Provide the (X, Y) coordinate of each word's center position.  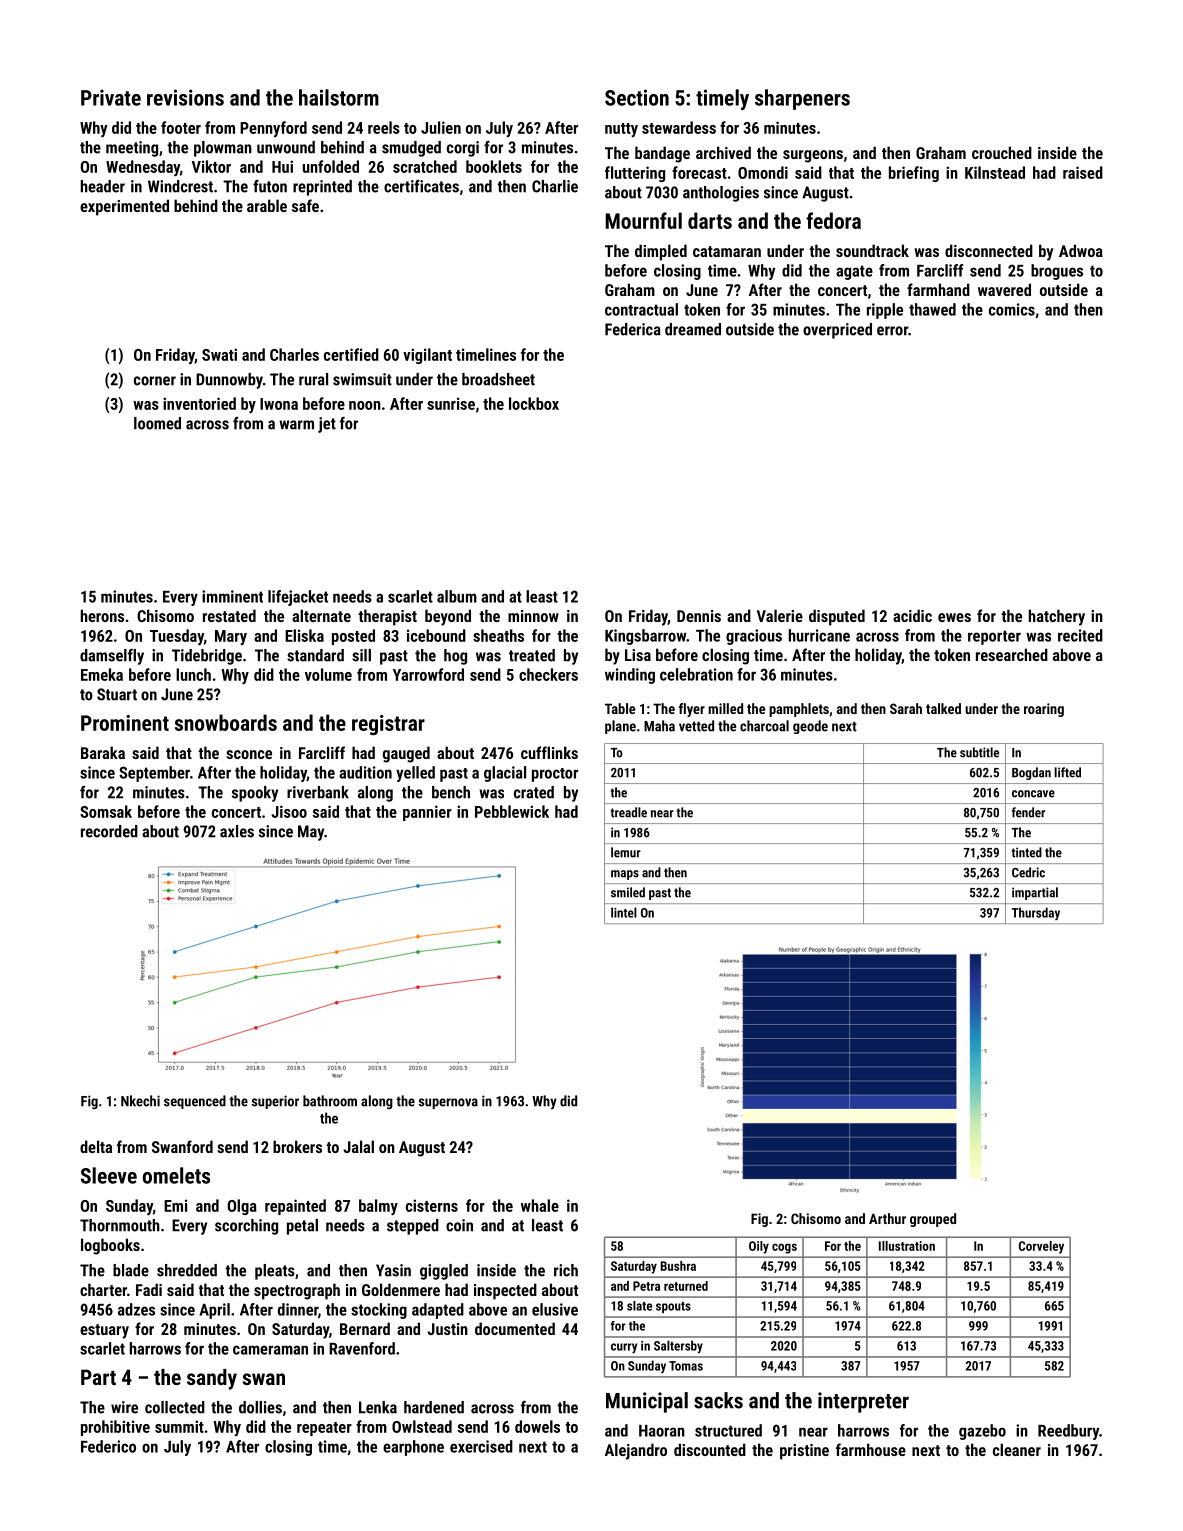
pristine (804, 1452)
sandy (212, 1379)
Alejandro (636, 1451)
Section (637, 97)
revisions (185, 97)
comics (1012, 309)
